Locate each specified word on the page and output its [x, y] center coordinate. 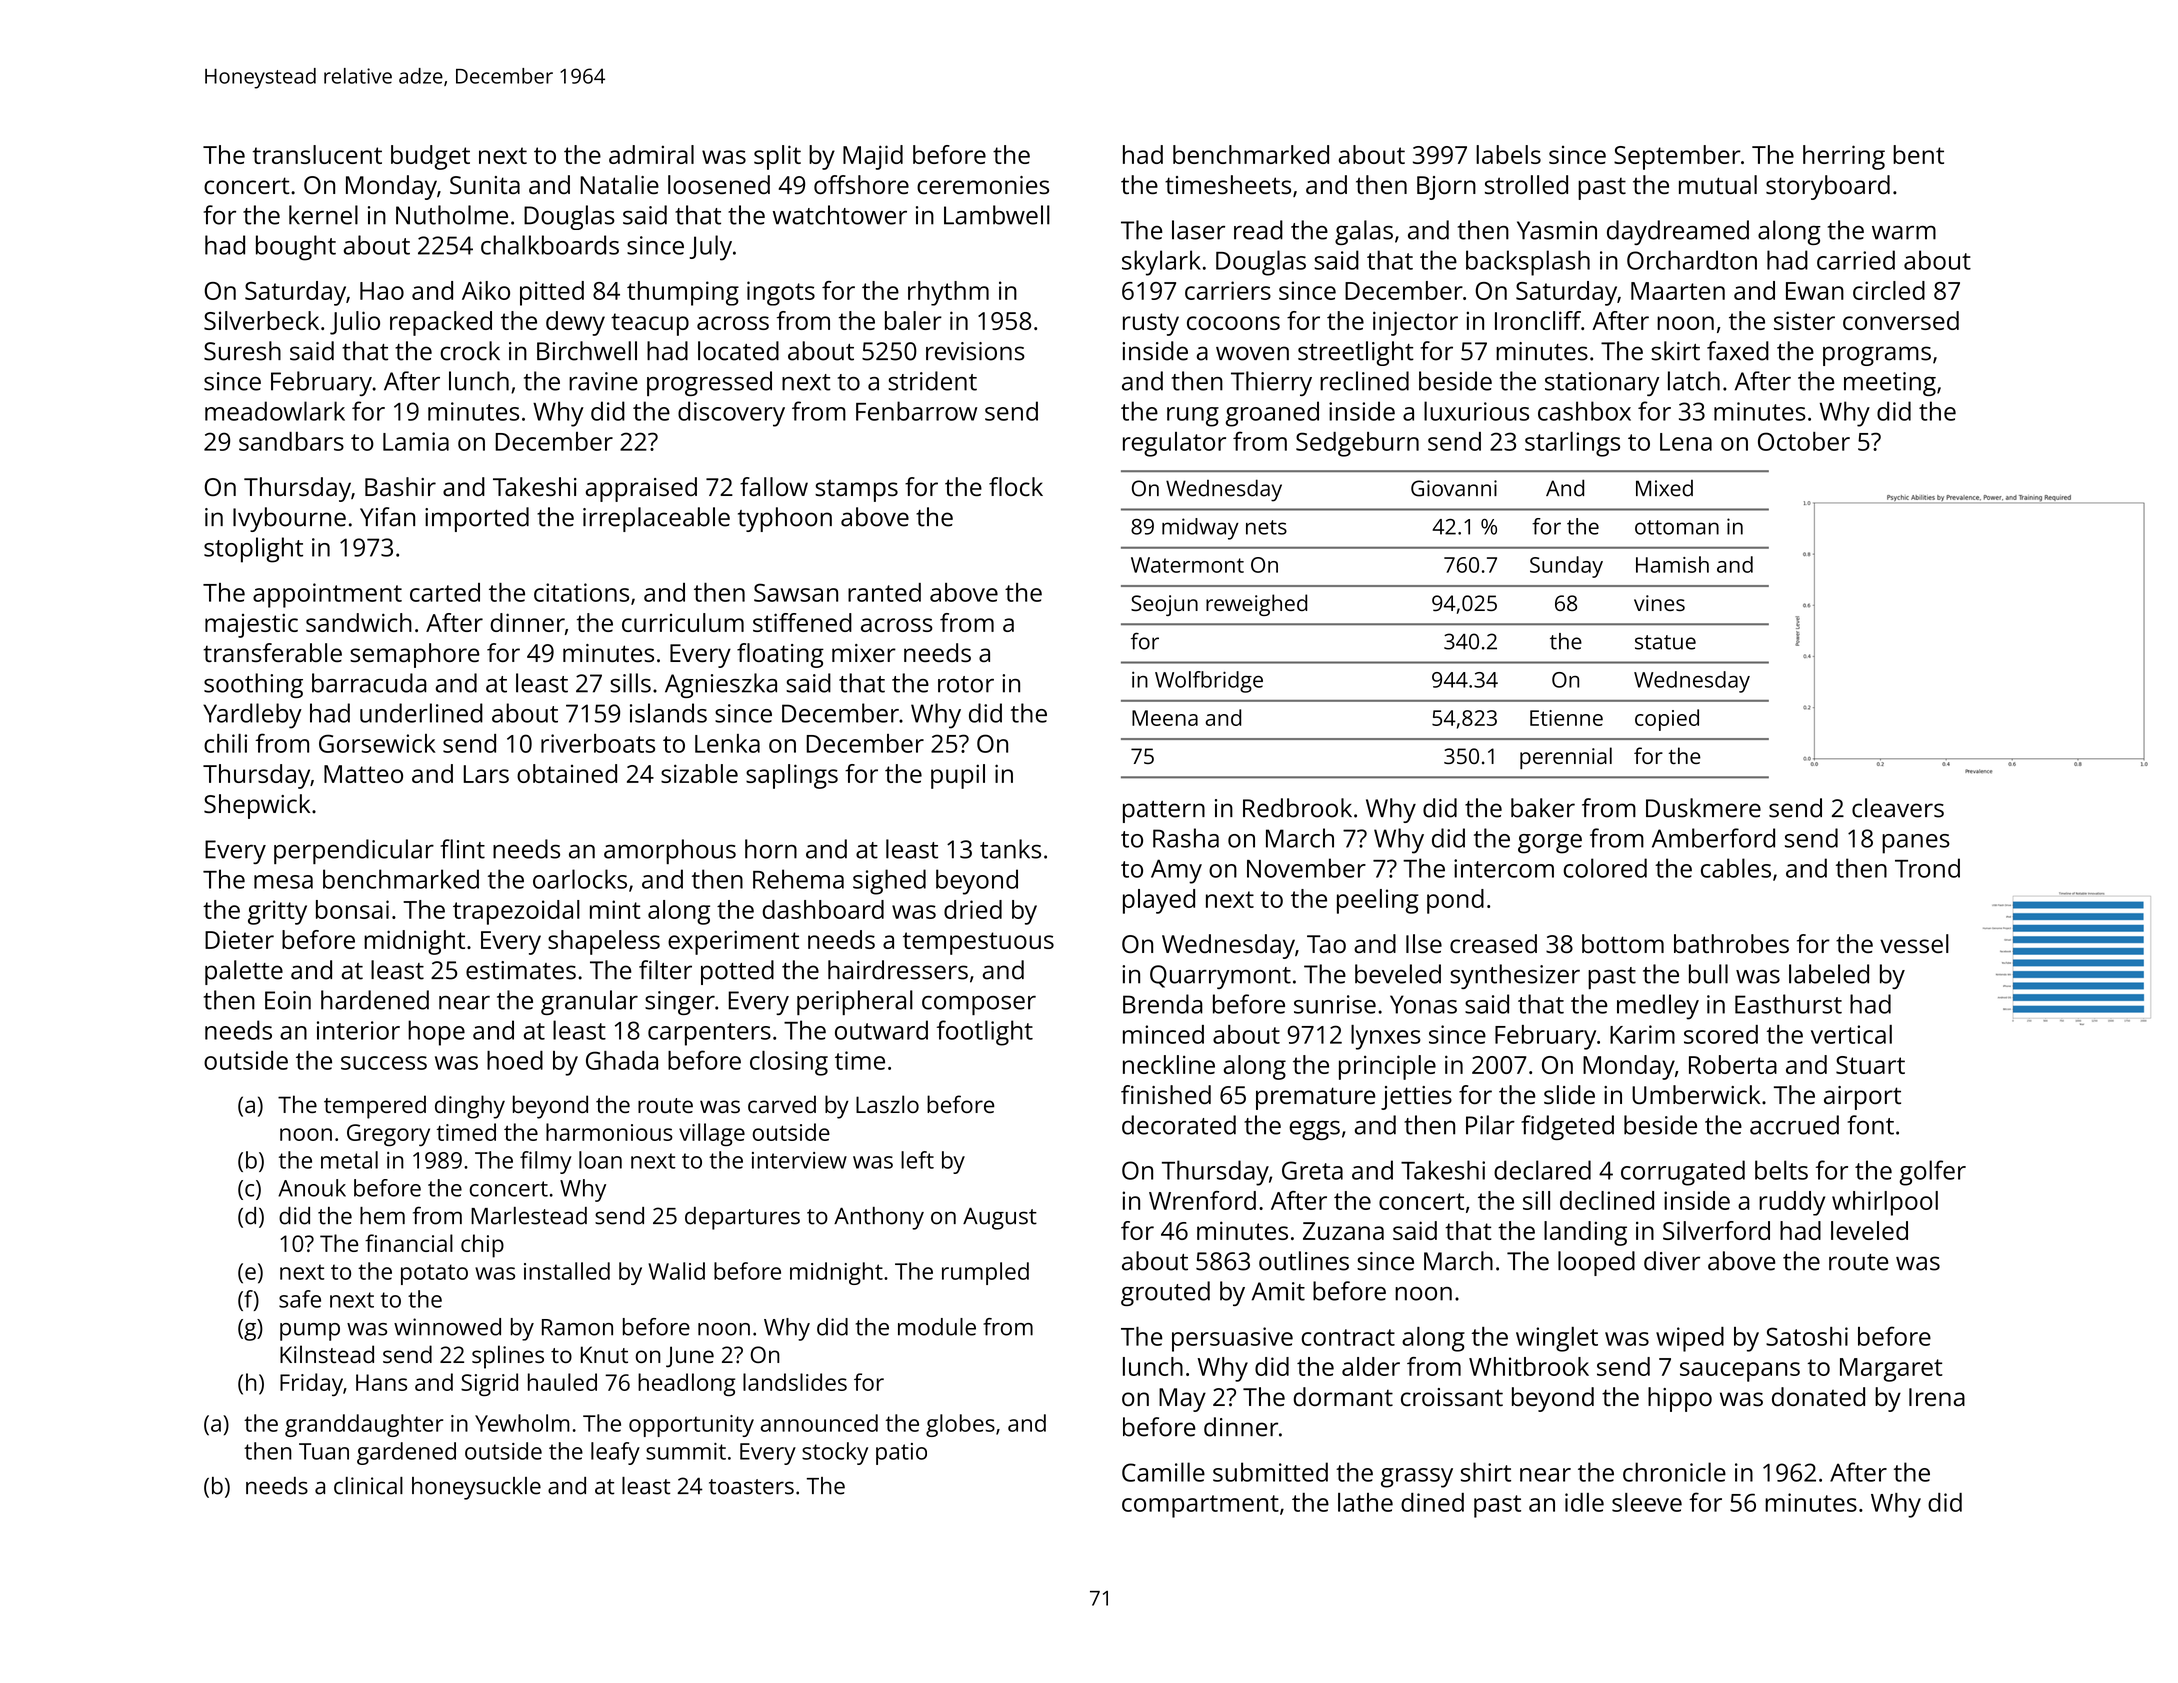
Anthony [879, 1218]
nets [1266, 527]
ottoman [1677, 527]
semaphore [415, 655]
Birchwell [587, 351]
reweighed [1256, 605]
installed [567, 1271]
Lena [1686, 442]
